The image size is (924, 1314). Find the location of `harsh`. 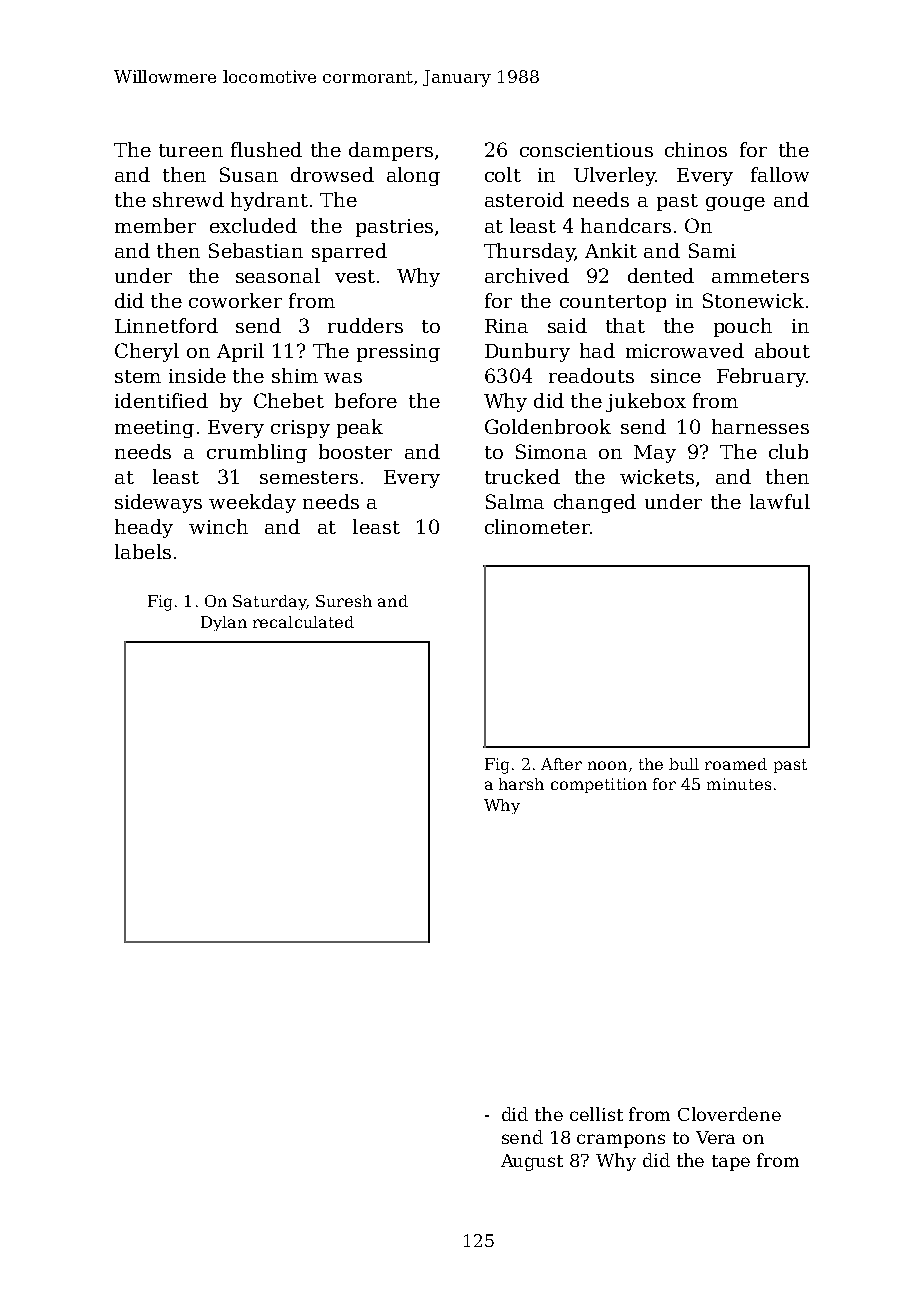

harsh is located at coordinates (521, 784).
